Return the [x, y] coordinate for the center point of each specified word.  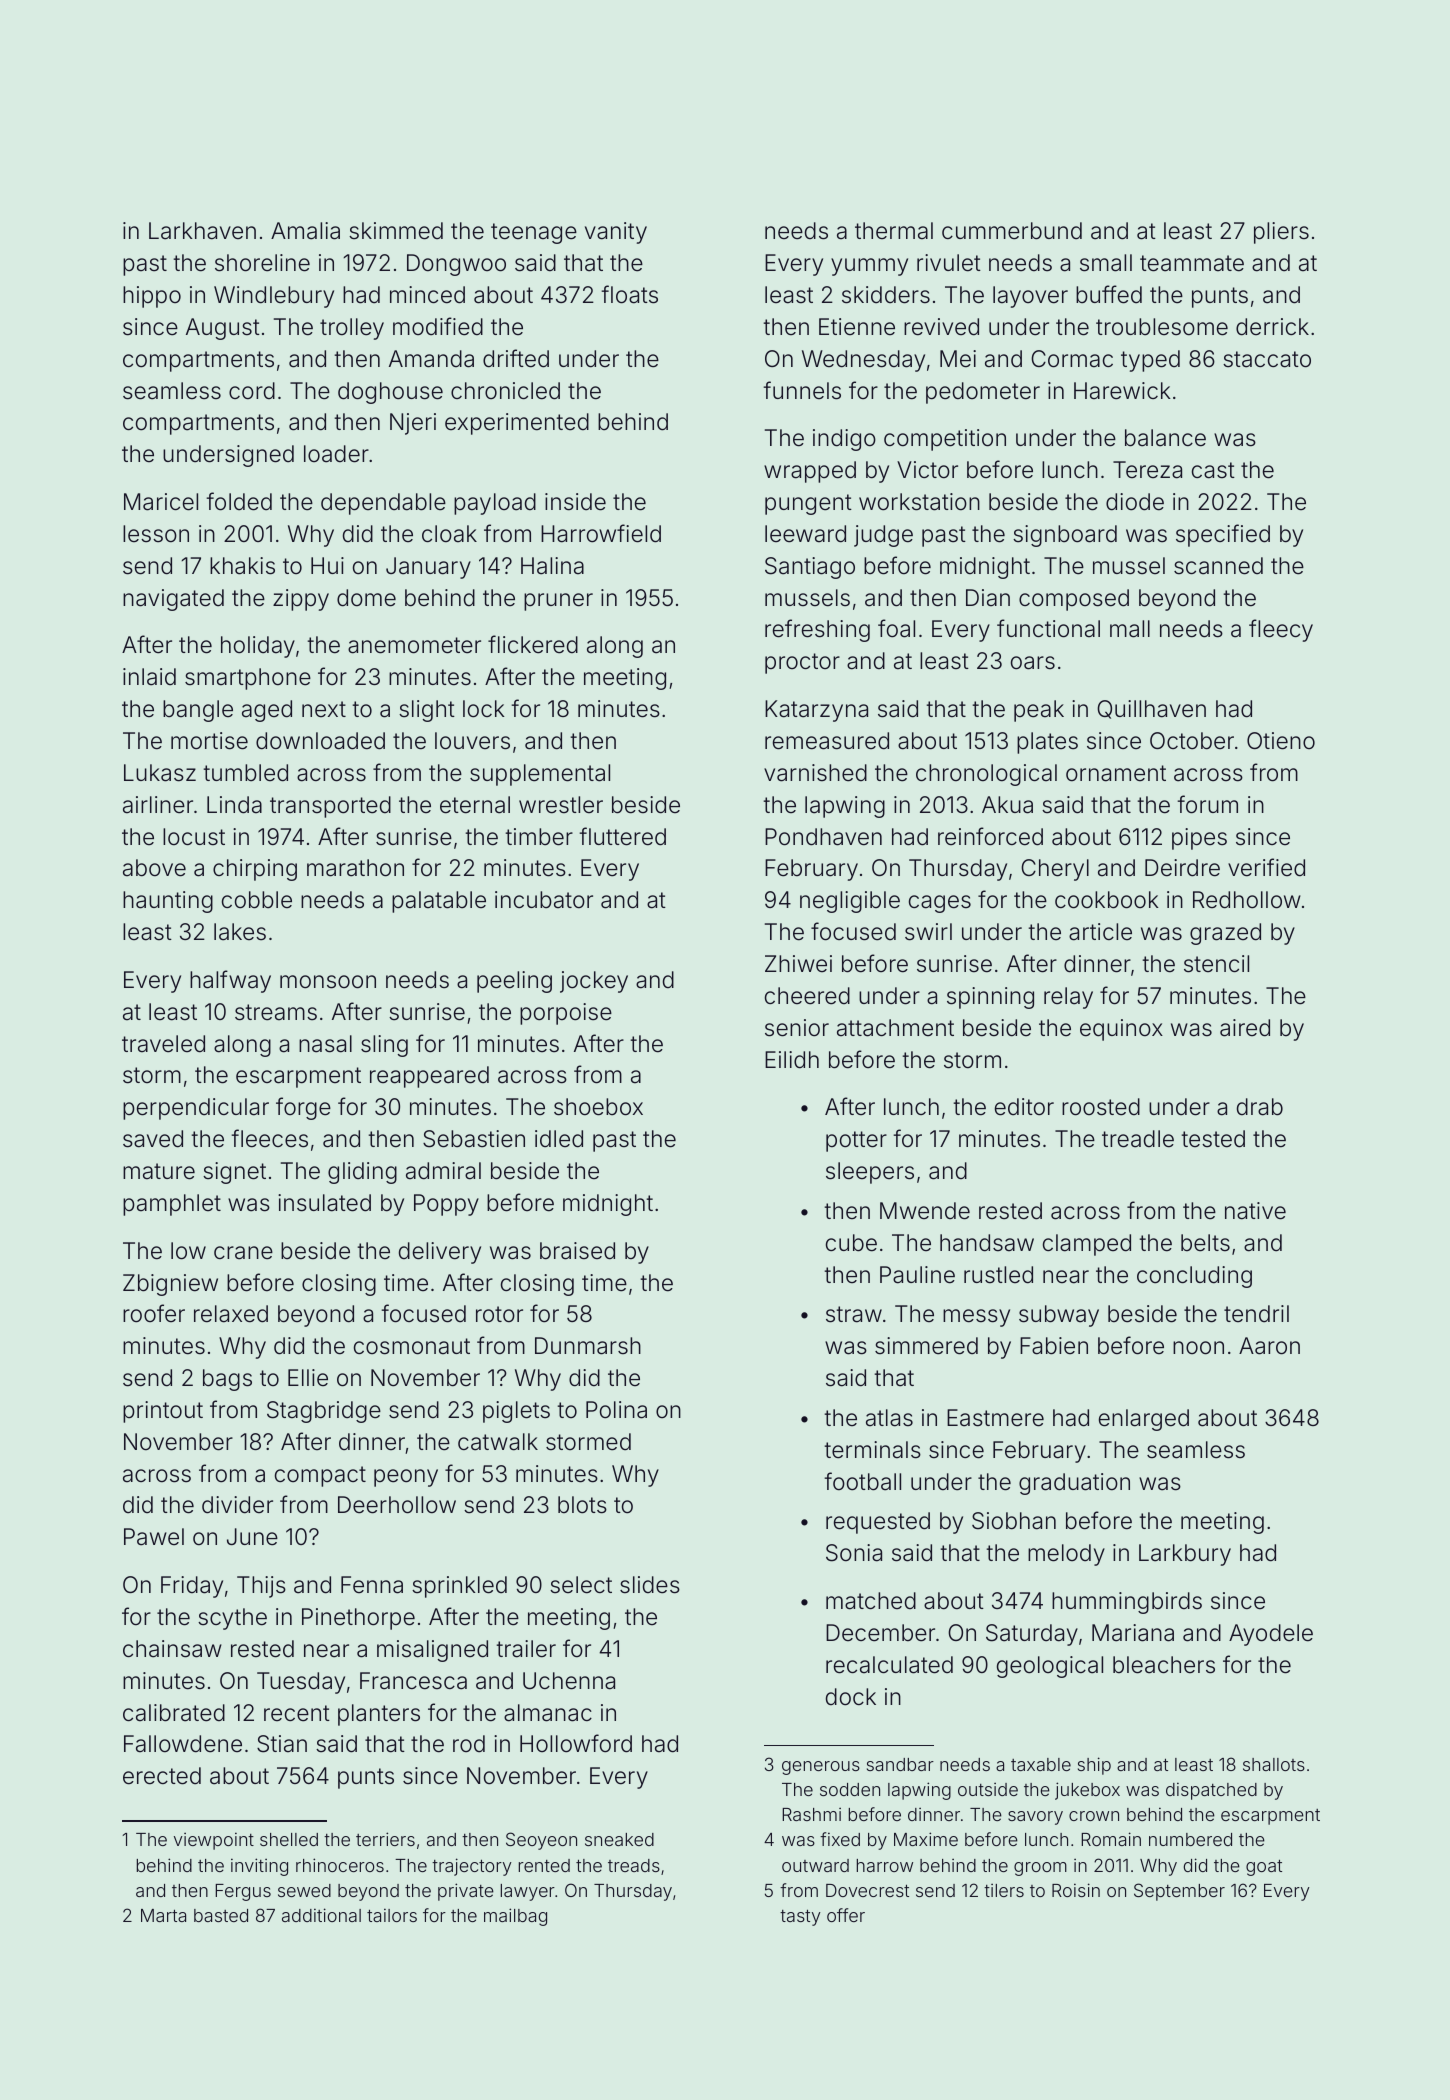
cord [252, 390]
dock [851, 1697]
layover [1030, 297]
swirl [928, 932]
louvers [472, 741]
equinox [1121, 1030]
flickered [533, 644]
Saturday [1032, 1635]
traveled [163, 1044]
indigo [844, 440]
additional [321, 1915]
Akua [1007, 805]
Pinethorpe [358, 1619]
